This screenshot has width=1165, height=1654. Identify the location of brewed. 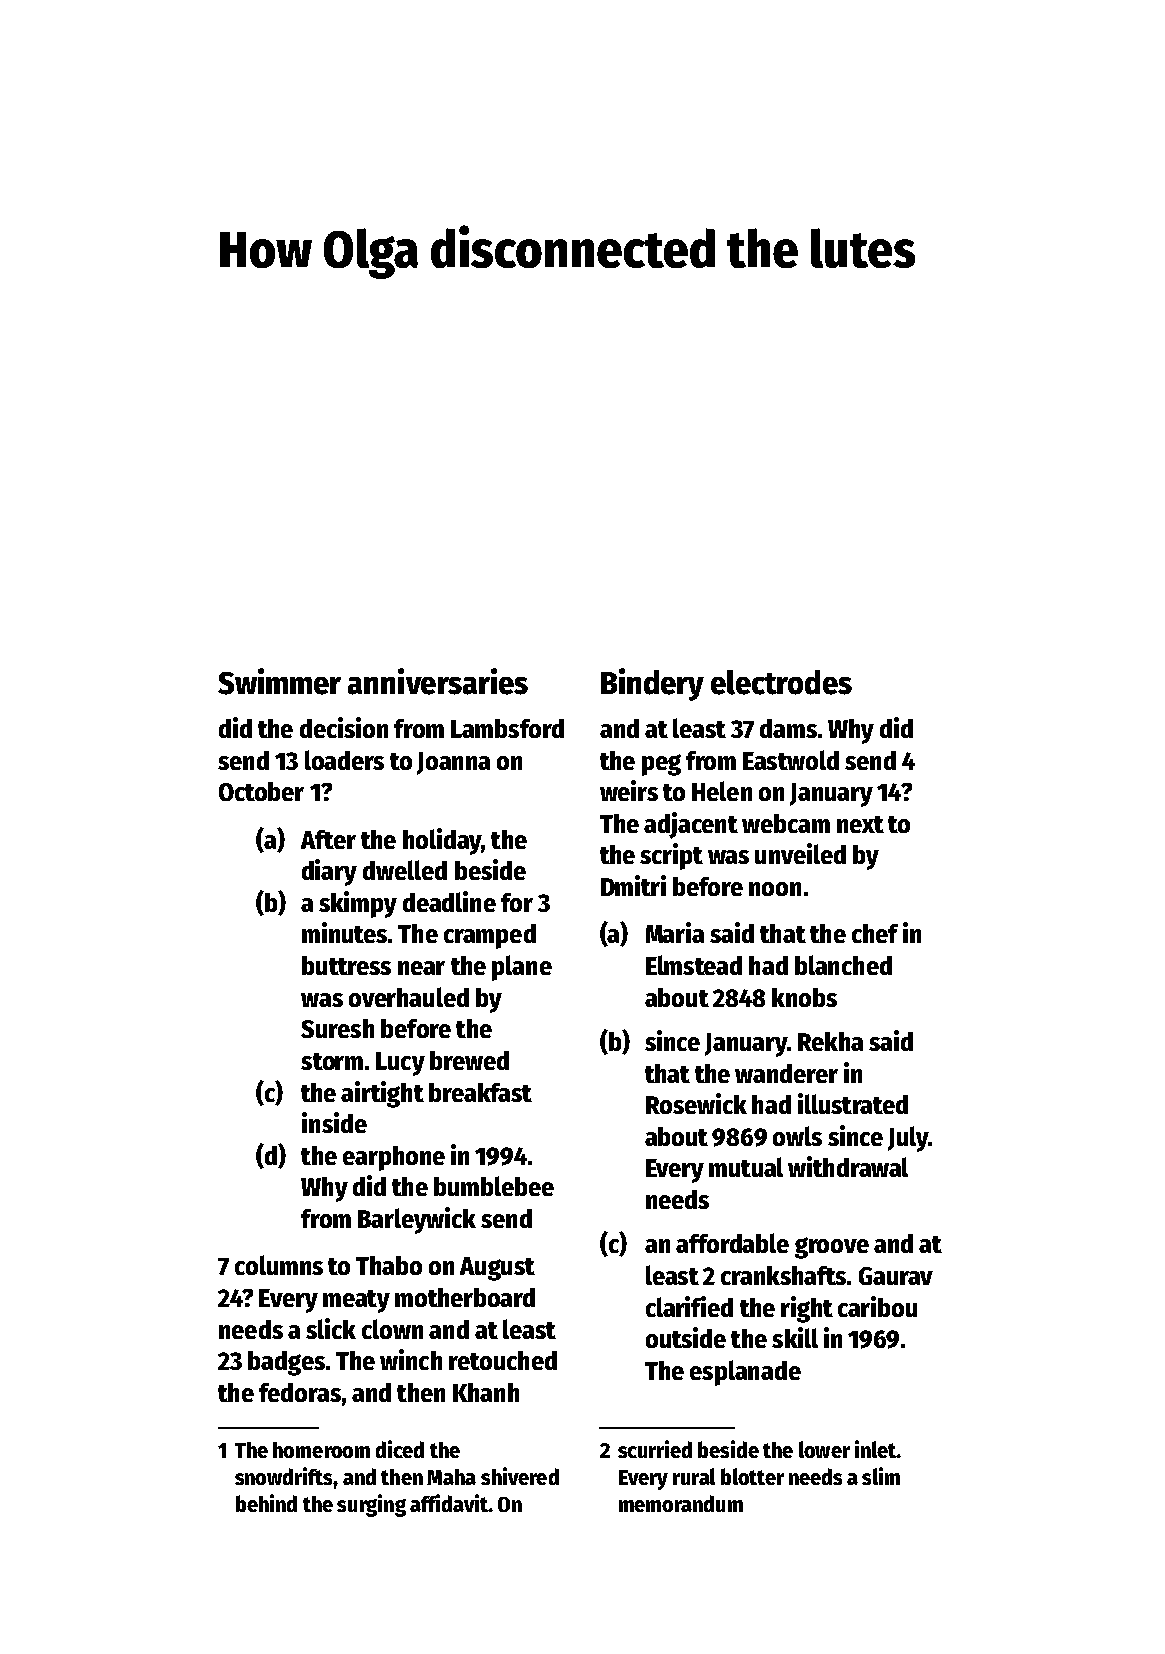
(469, 1060).
